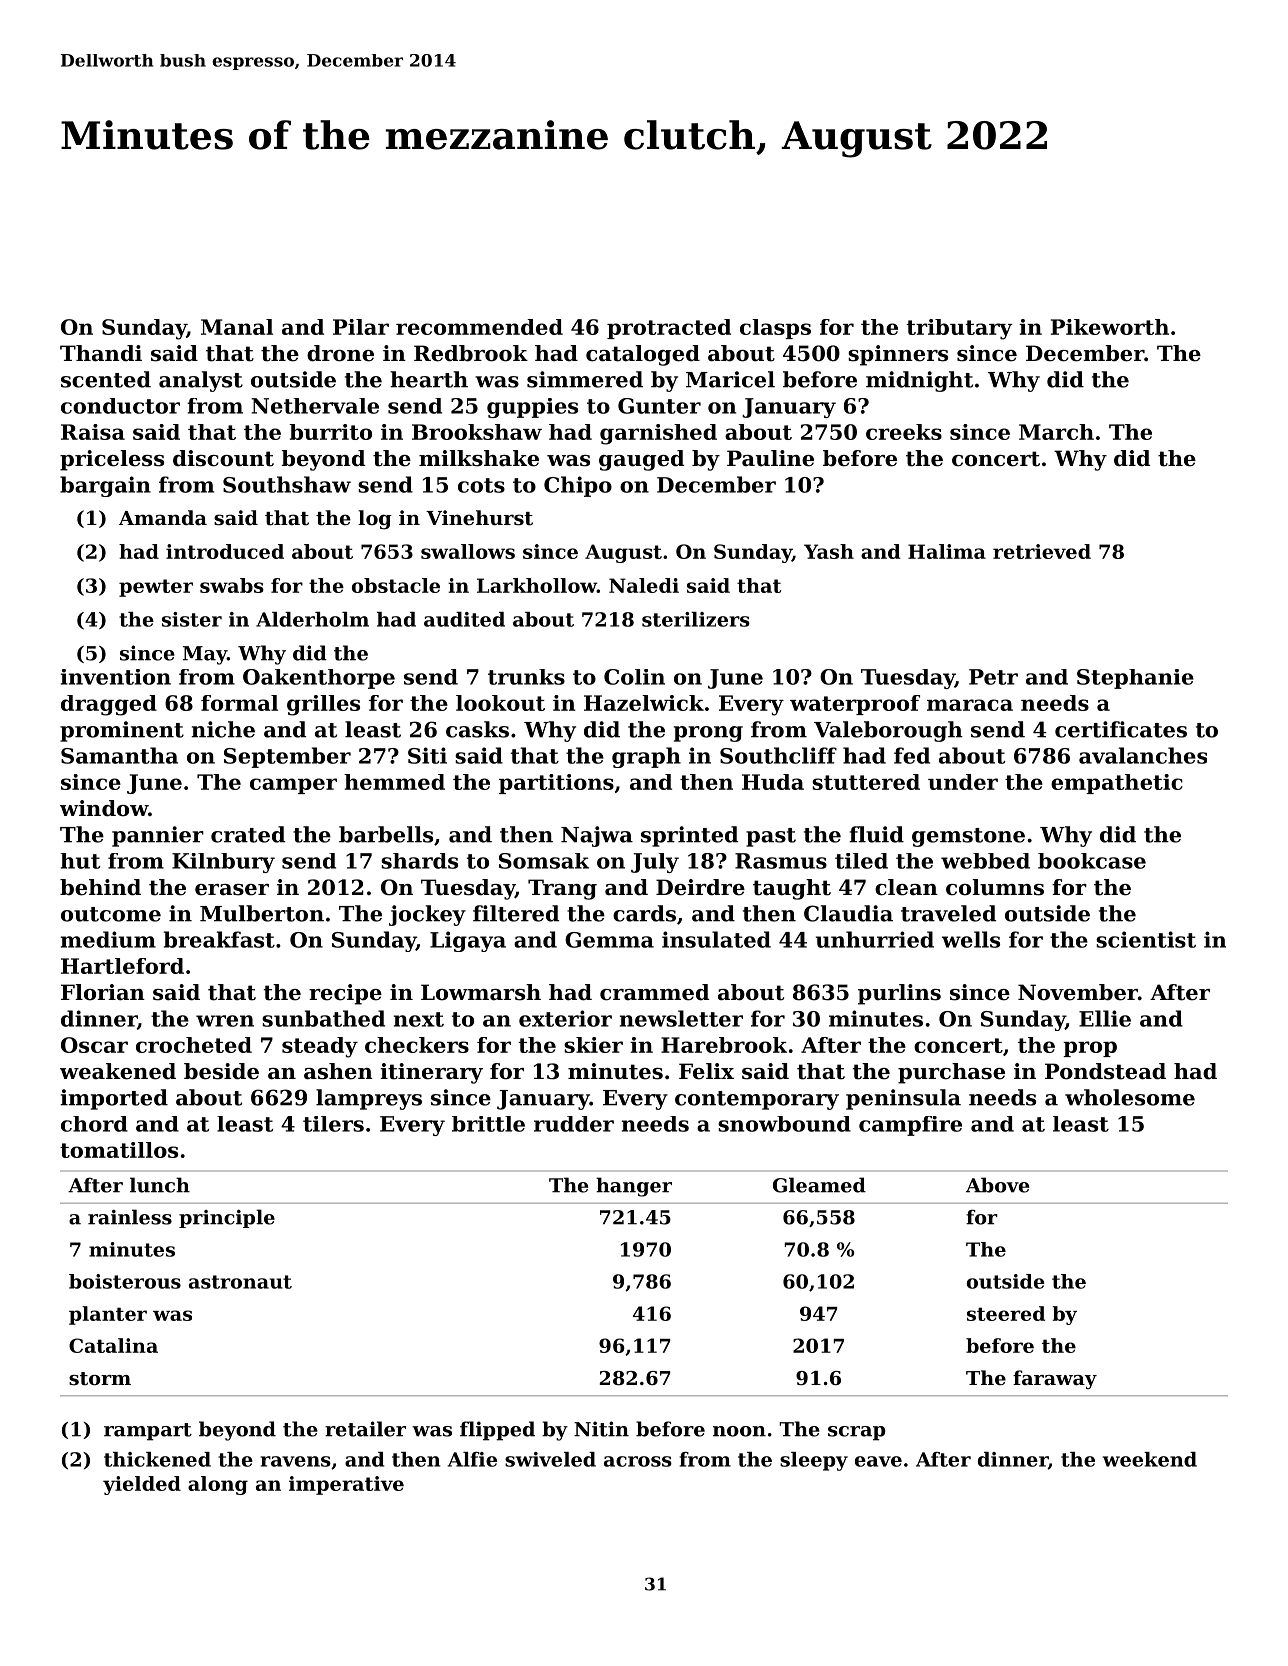  What do you see at coordinates (100, 1378) in the page?
I see `storm` at bounding box center [100, 1378].
